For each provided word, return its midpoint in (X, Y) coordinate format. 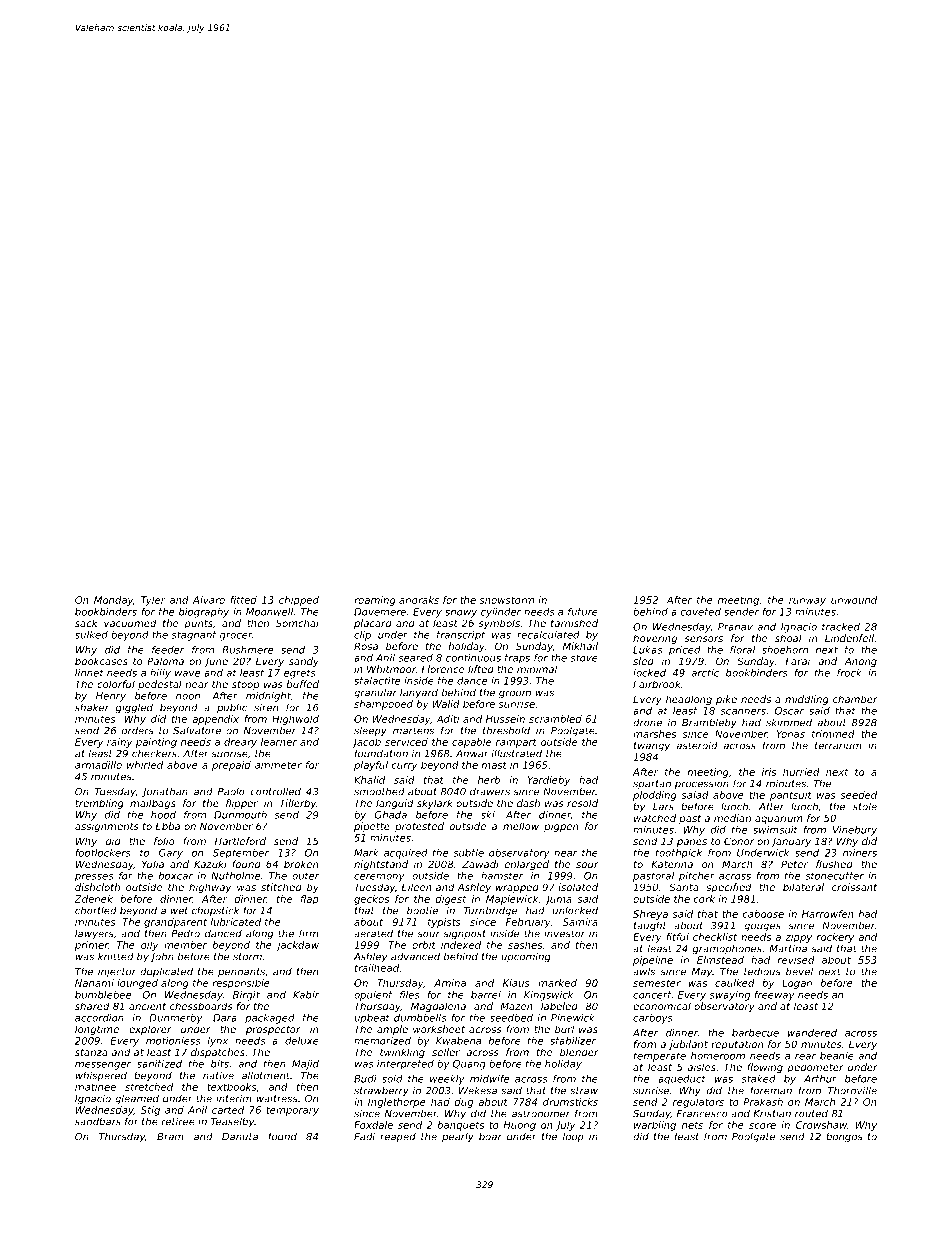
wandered (812, 1033)
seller (446, 1052)
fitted (243, 600)
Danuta (240, 1137)
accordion (99, 1018)
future (583, 612)
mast (494, 765)
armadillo (98, 765)
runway (807, 602)
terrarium (838, 745)
